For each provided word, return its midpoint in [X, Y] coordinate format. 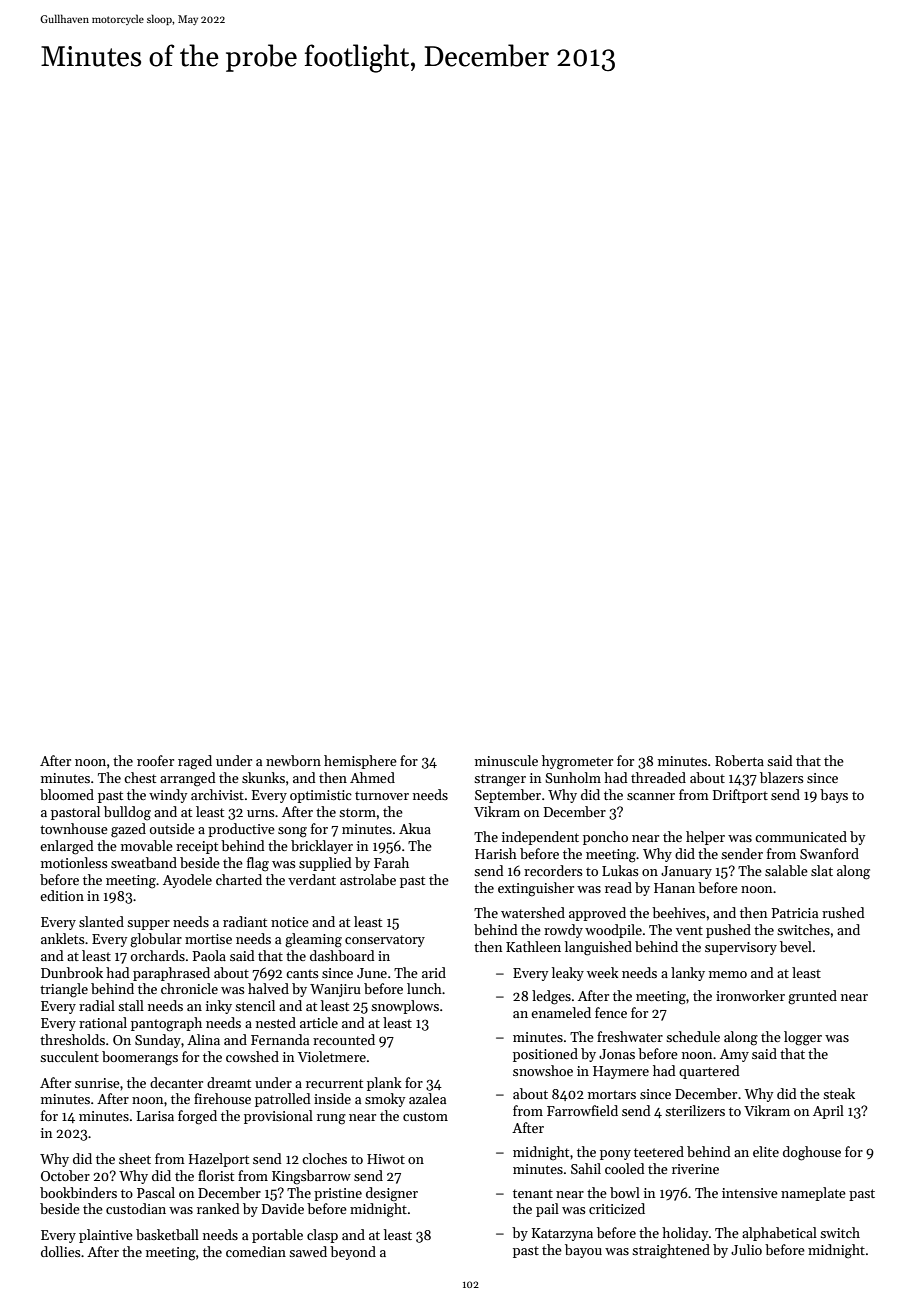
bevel [796, 946]
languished [598, 948]
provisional [278, 1117]
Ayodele [187, 881]
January [686, 872]
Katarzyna [562, 1234]
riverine [695, 1169]
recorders [553, 870]
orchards [158, 955]
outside [172, 828]
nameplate [813, 1194]
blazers [782, 777]
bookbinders [78, 1192]
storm [357, 812]
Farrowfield [582, 1110]
